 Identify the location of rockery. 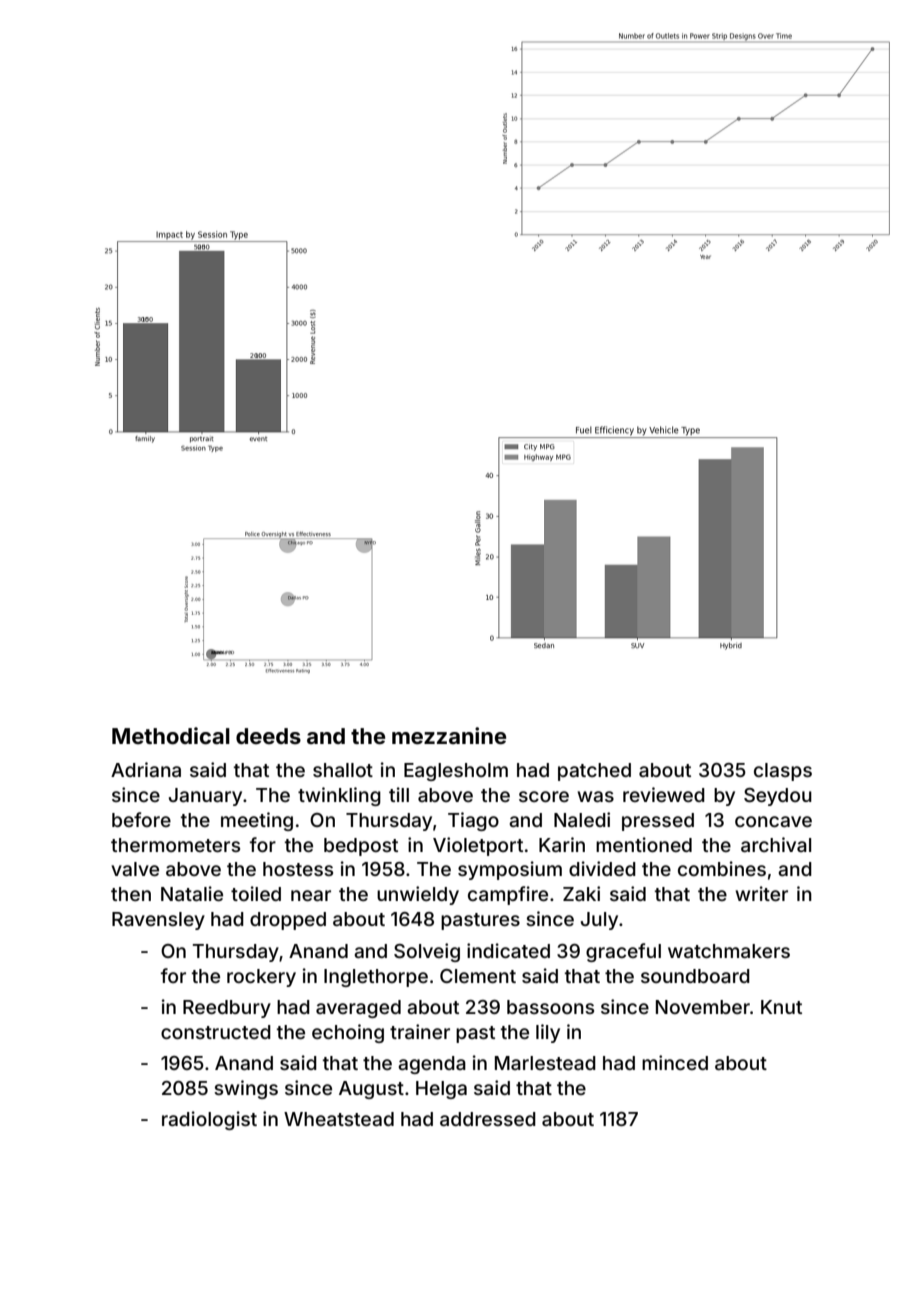
(261, 978).
